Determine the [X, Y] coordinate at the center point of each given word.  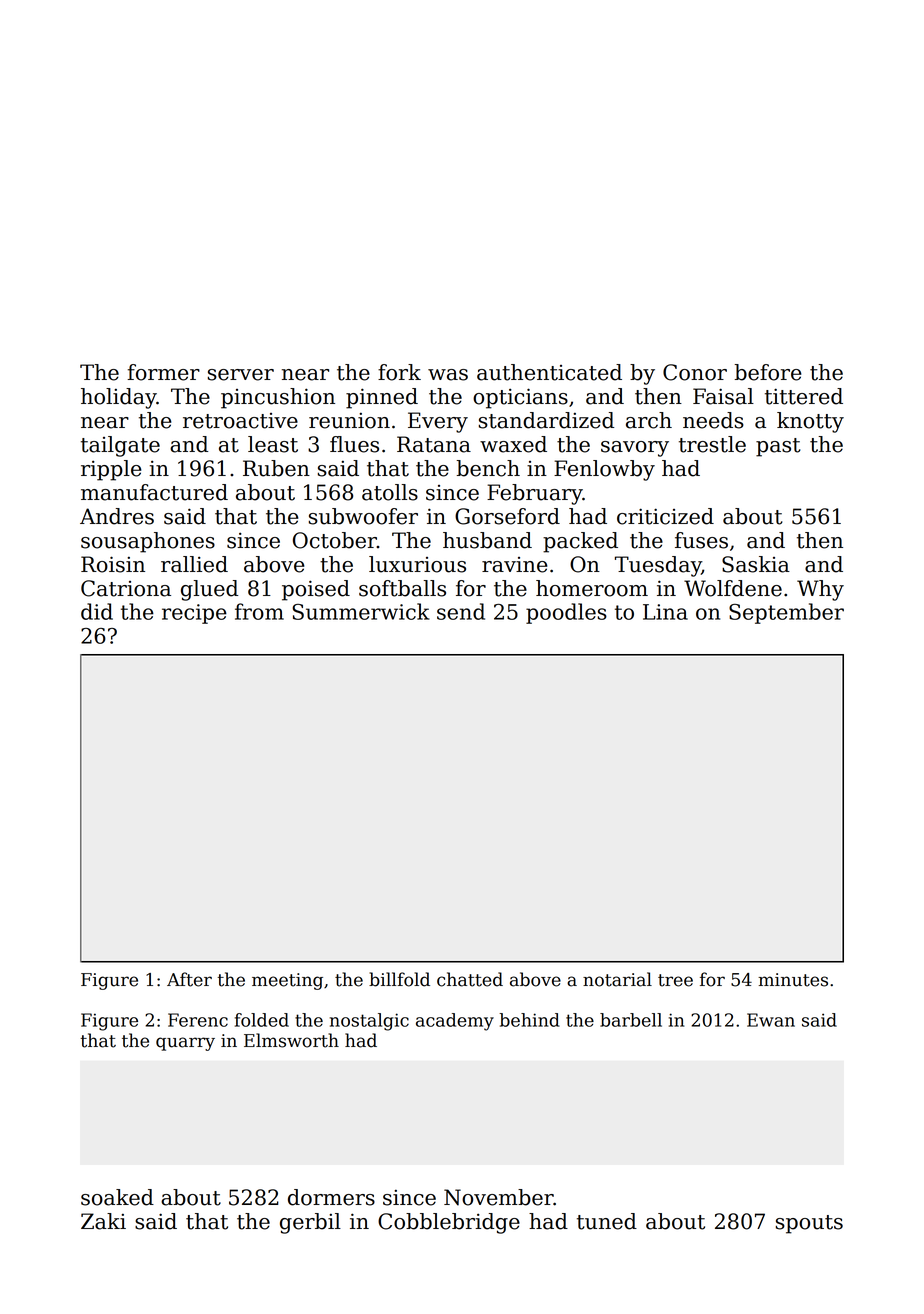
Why [820, 590]
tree [675, 980]
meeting [287, 981]
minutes [793, 980]
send [461, 611]
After [189, 979]
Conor [695, 372]
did [97, 611]
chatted [470, 979]
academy [455, 1022]
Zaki [103, 1221]
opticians [520, 398]
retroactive [240, 421]
